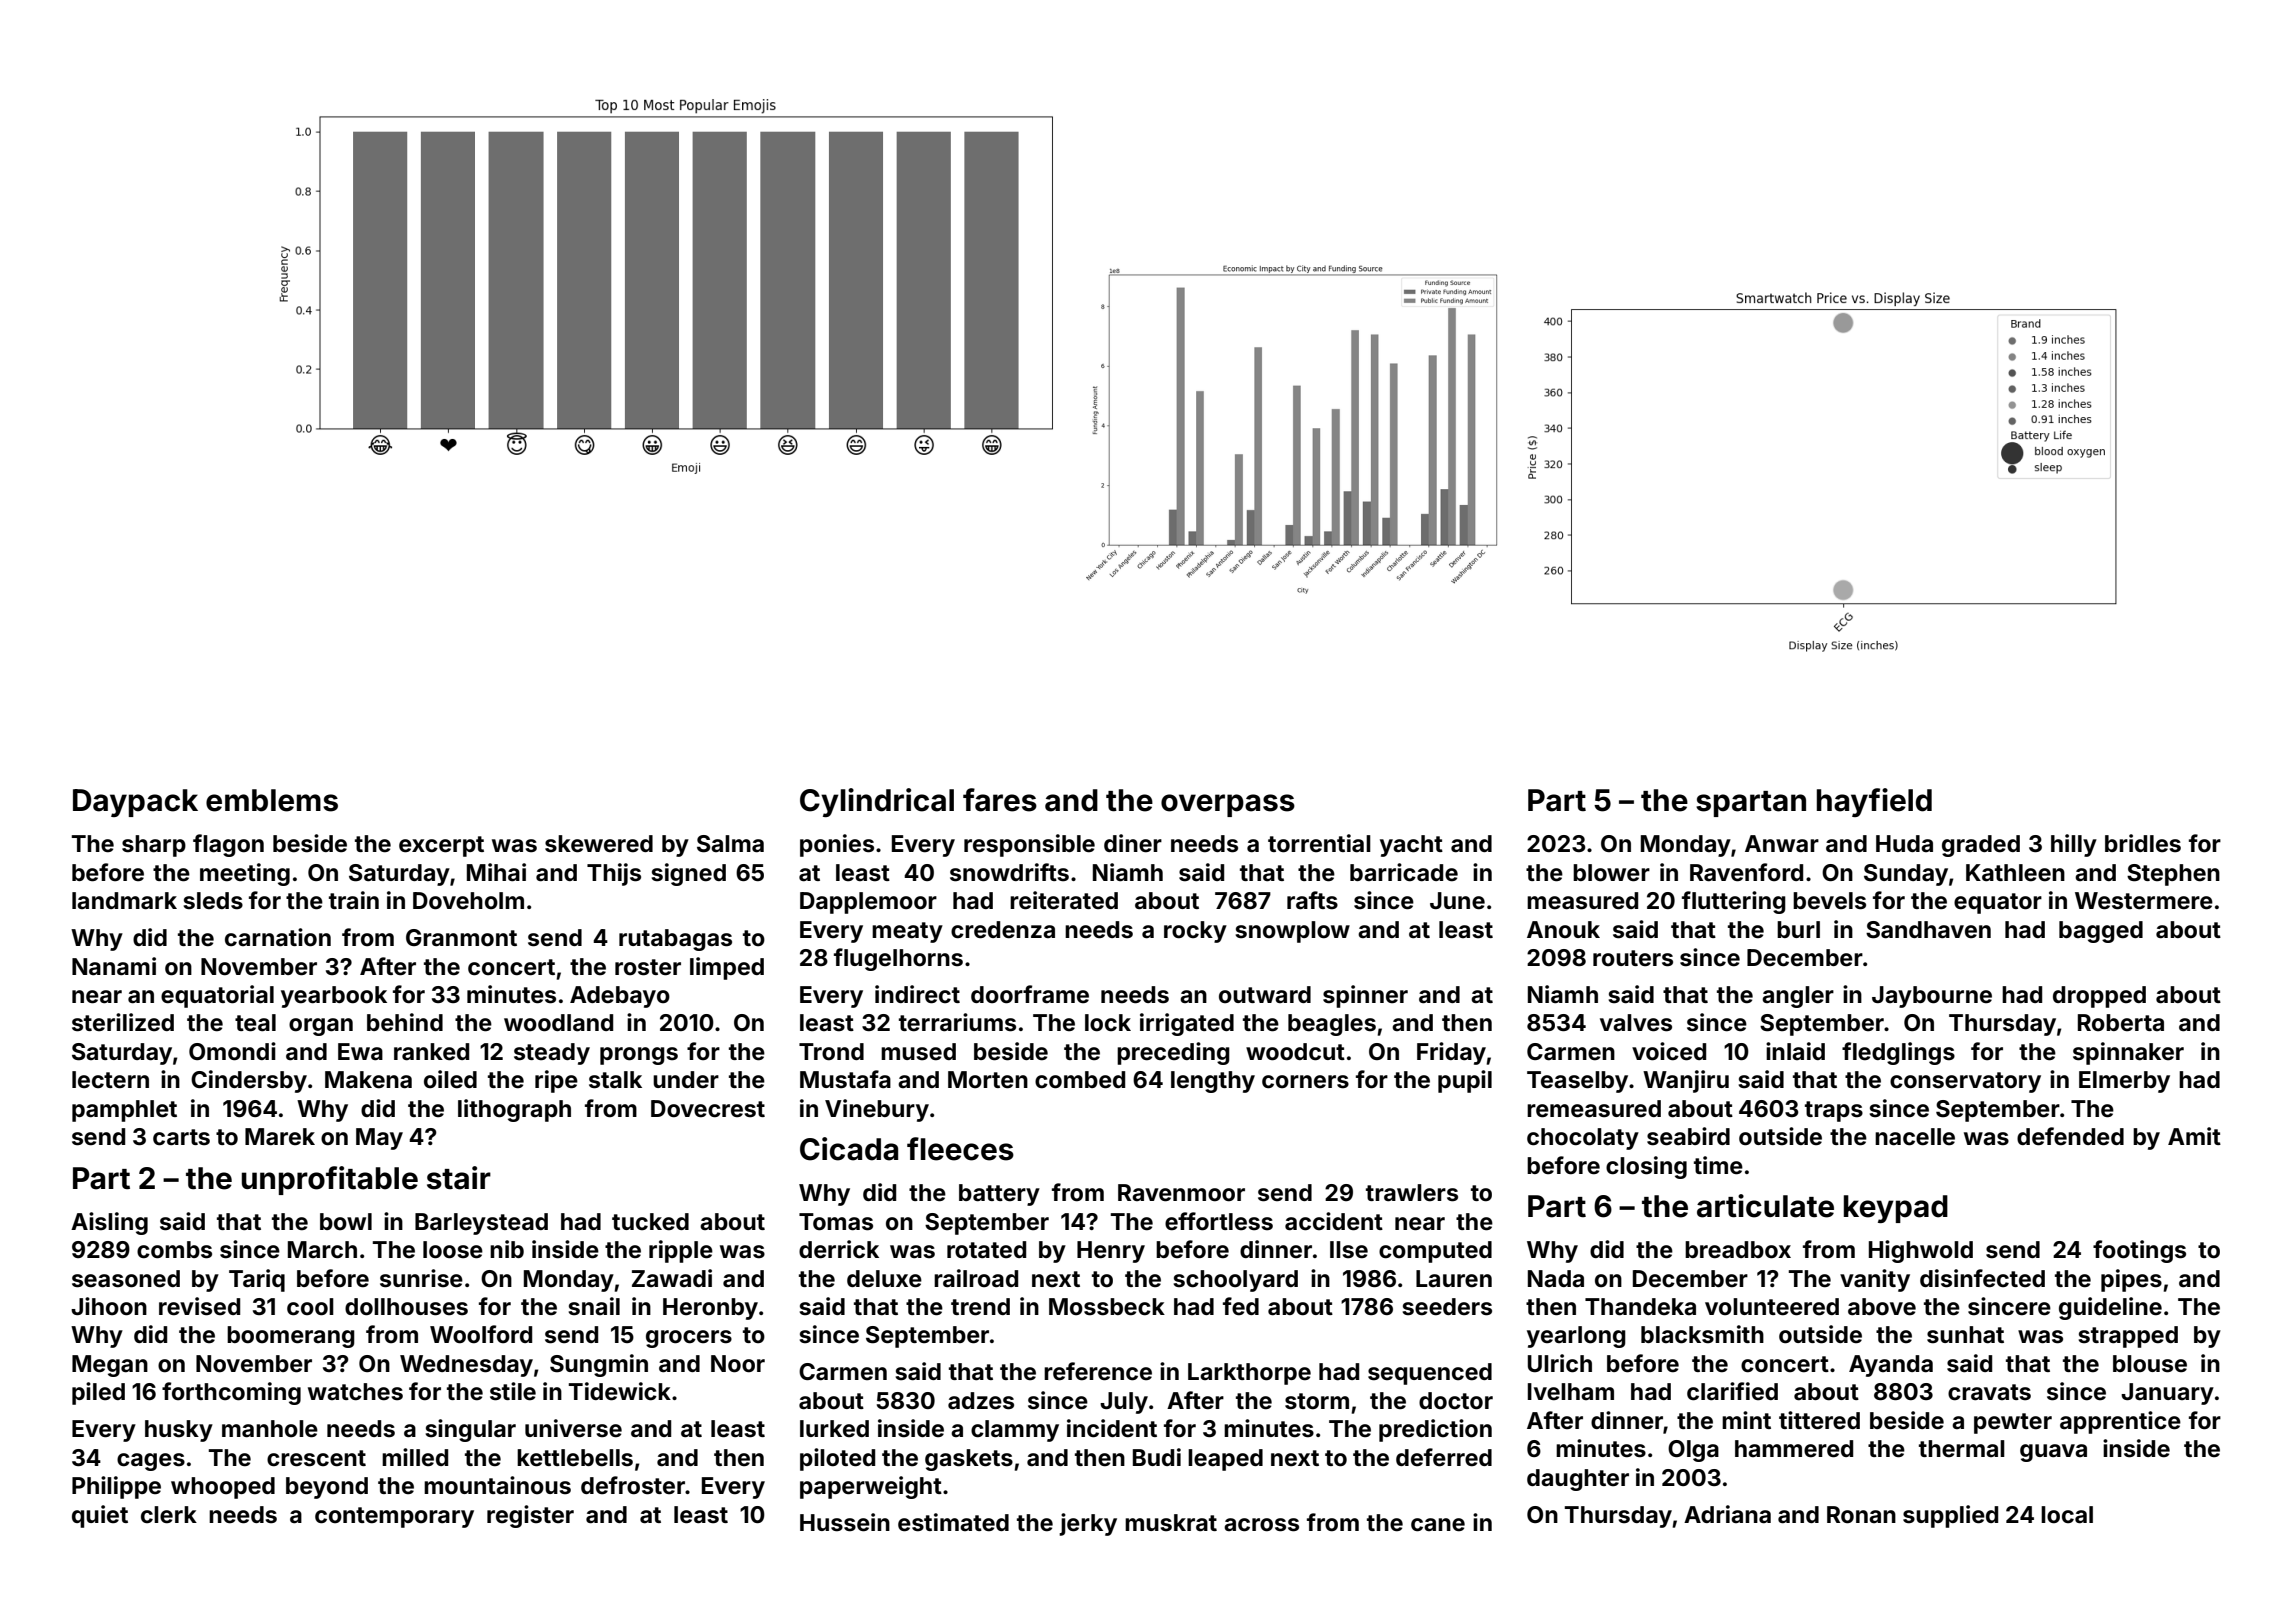  I want to click on fares, so click(1000, 800).
